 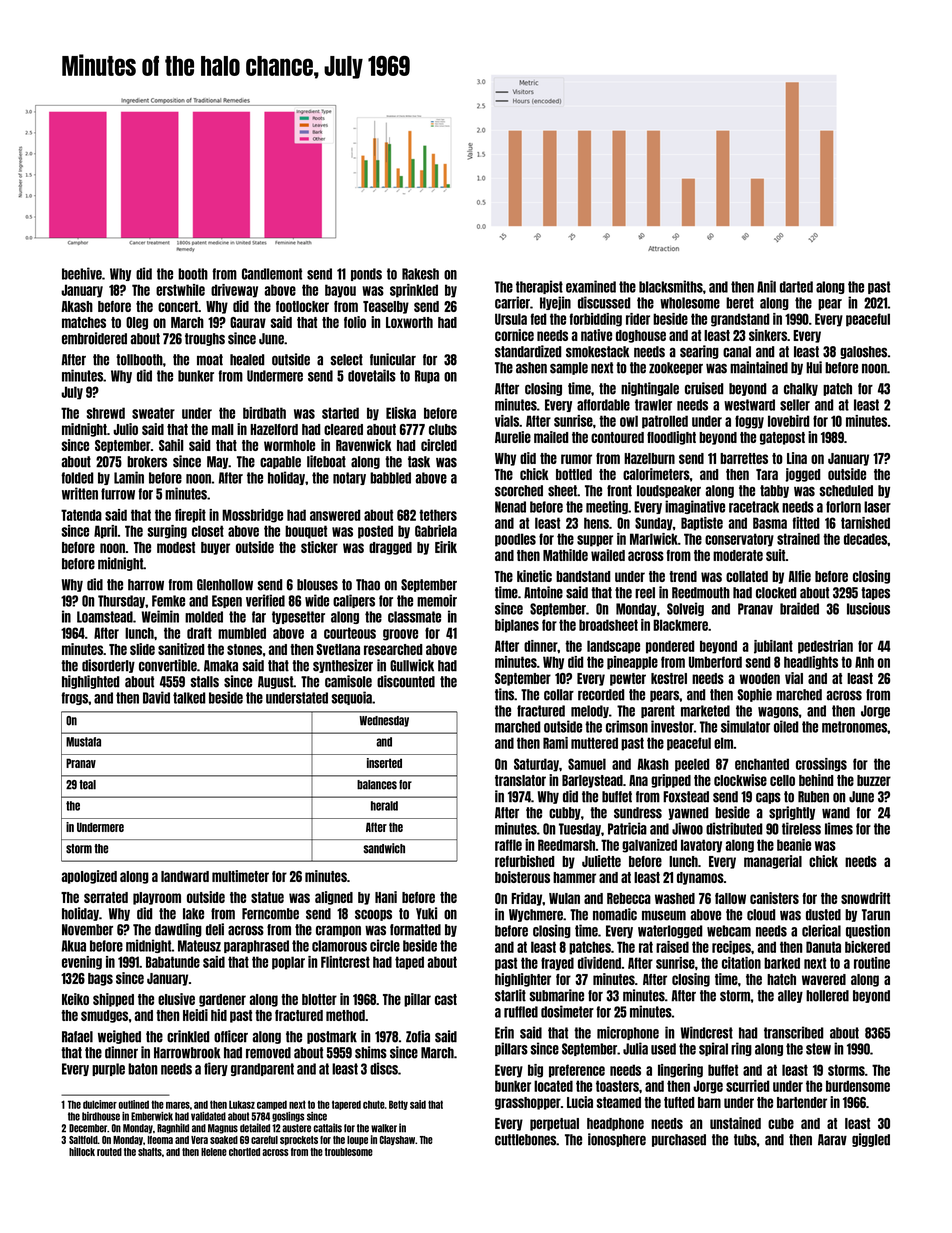 I want to click on Aarav, so click(x=832, y=1140).
